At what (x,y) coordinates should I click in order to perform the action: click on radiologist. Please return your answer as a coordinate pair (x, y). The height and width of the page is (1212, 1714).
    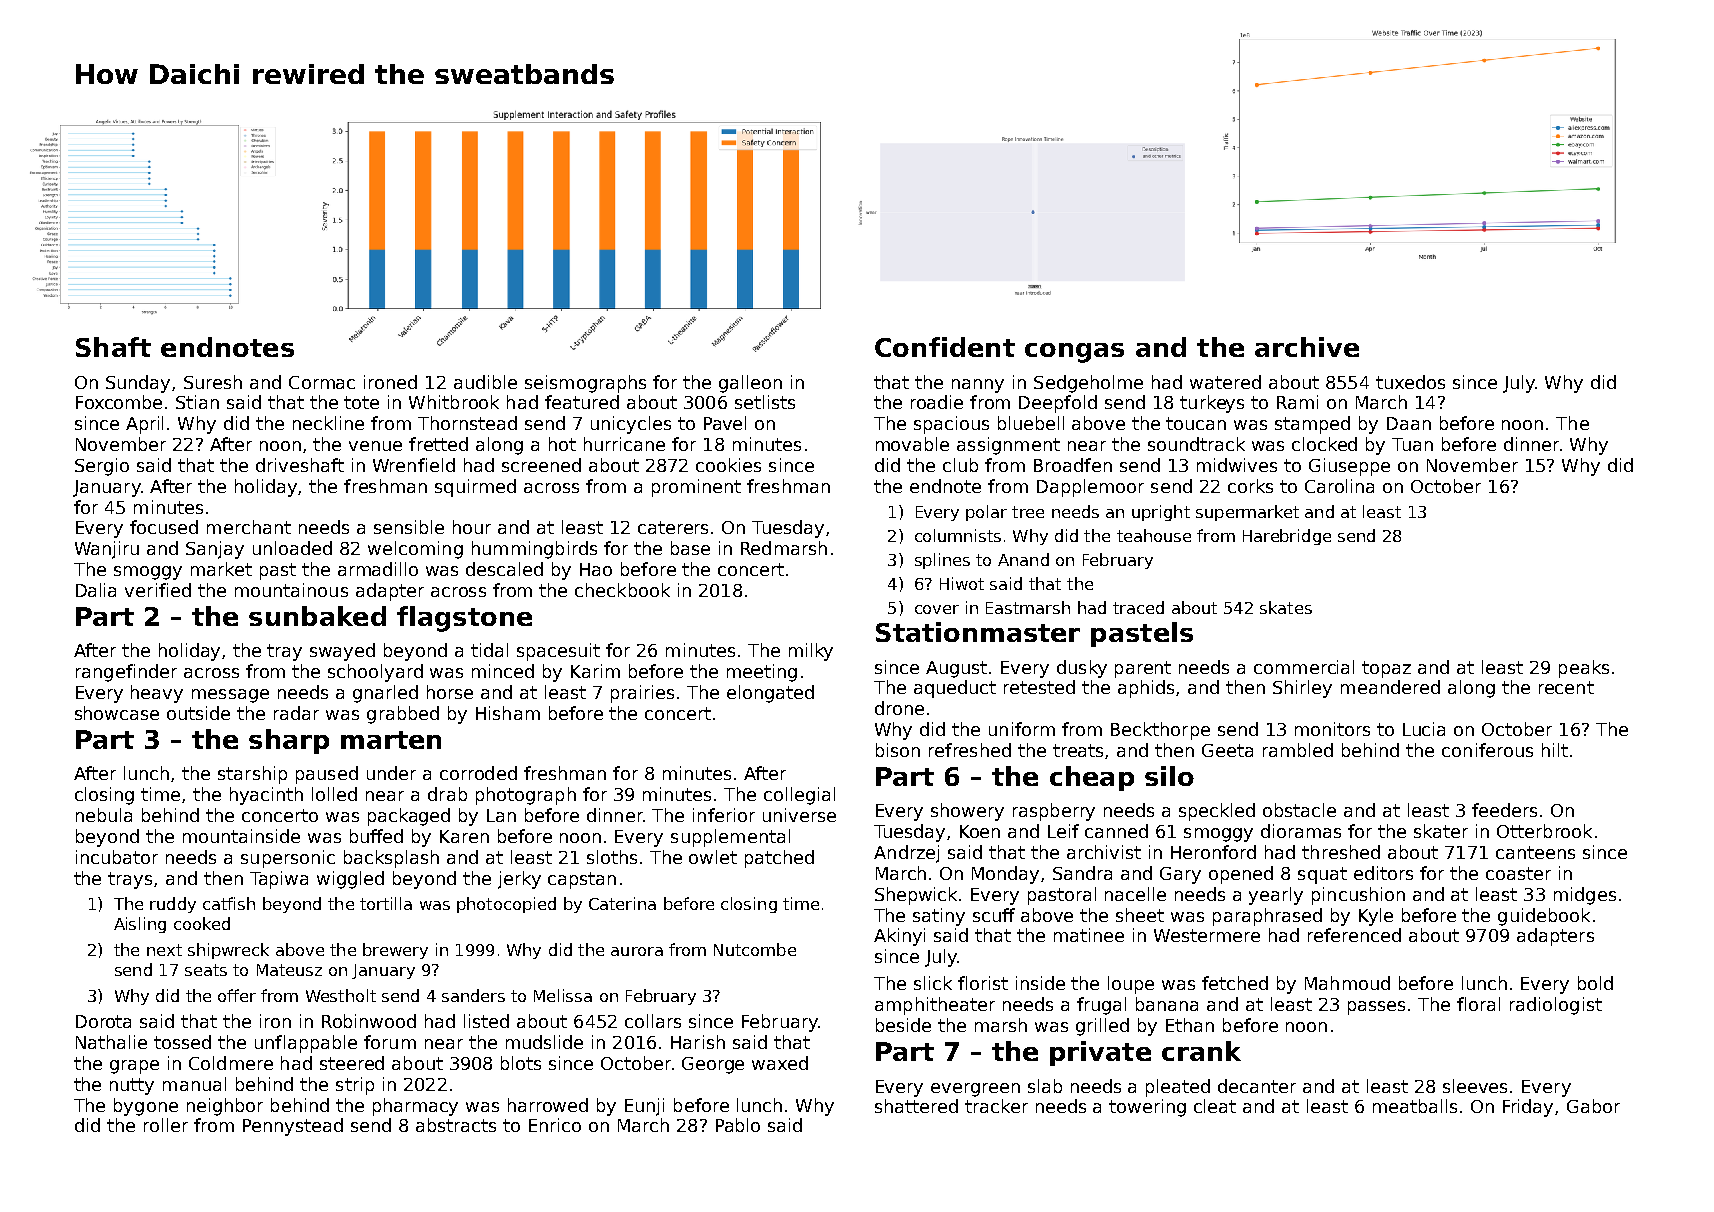
    Looking at the image, I should click on (1556, 1006).
